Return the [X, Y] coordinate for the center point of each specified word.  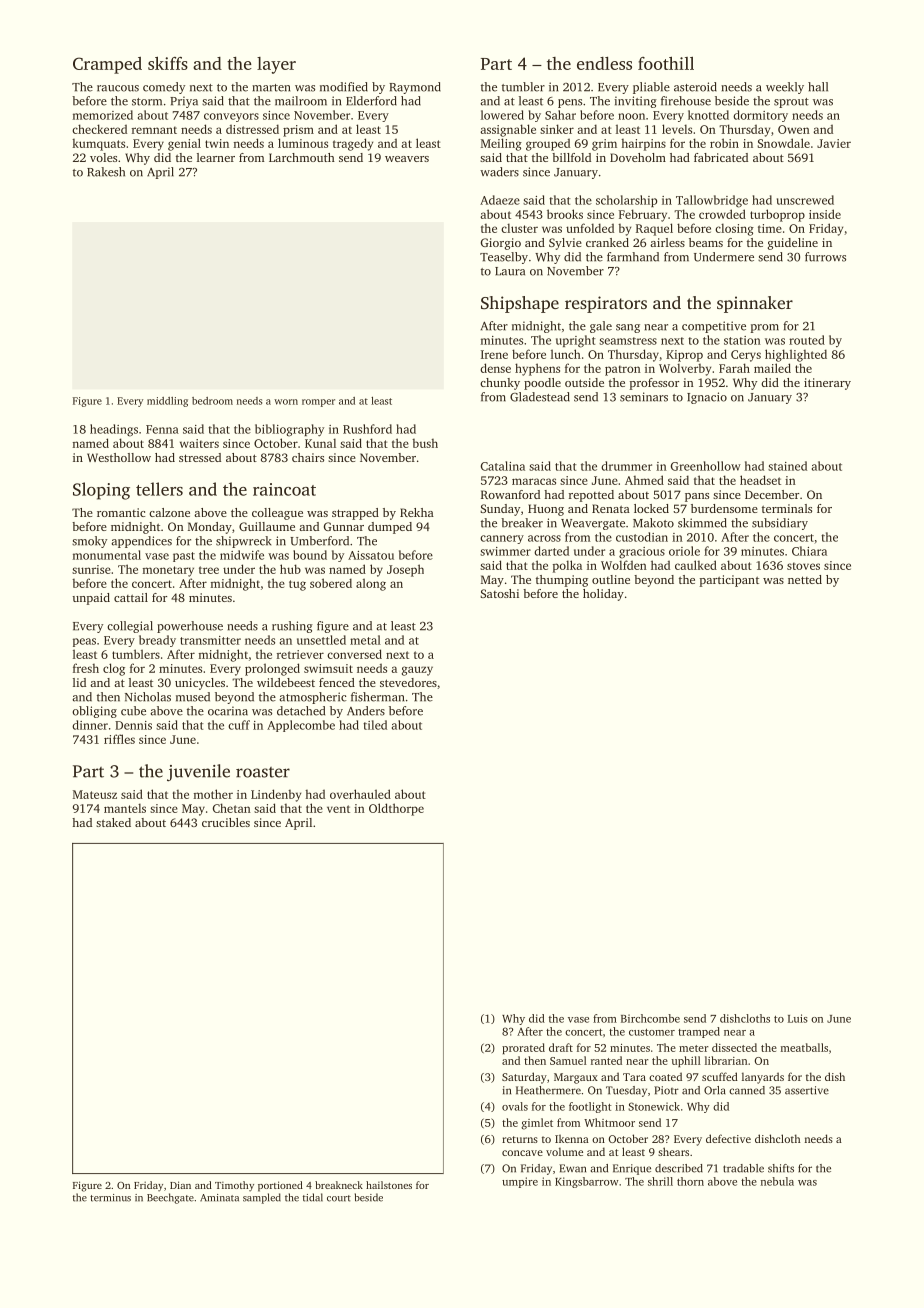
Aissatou [371, 555]
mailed [772, 368]
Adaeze [500, 200]
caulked [696, 565]
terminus [110, 1198]
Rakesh [106, 172]
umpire [520, 1182]
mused [193, 697]
